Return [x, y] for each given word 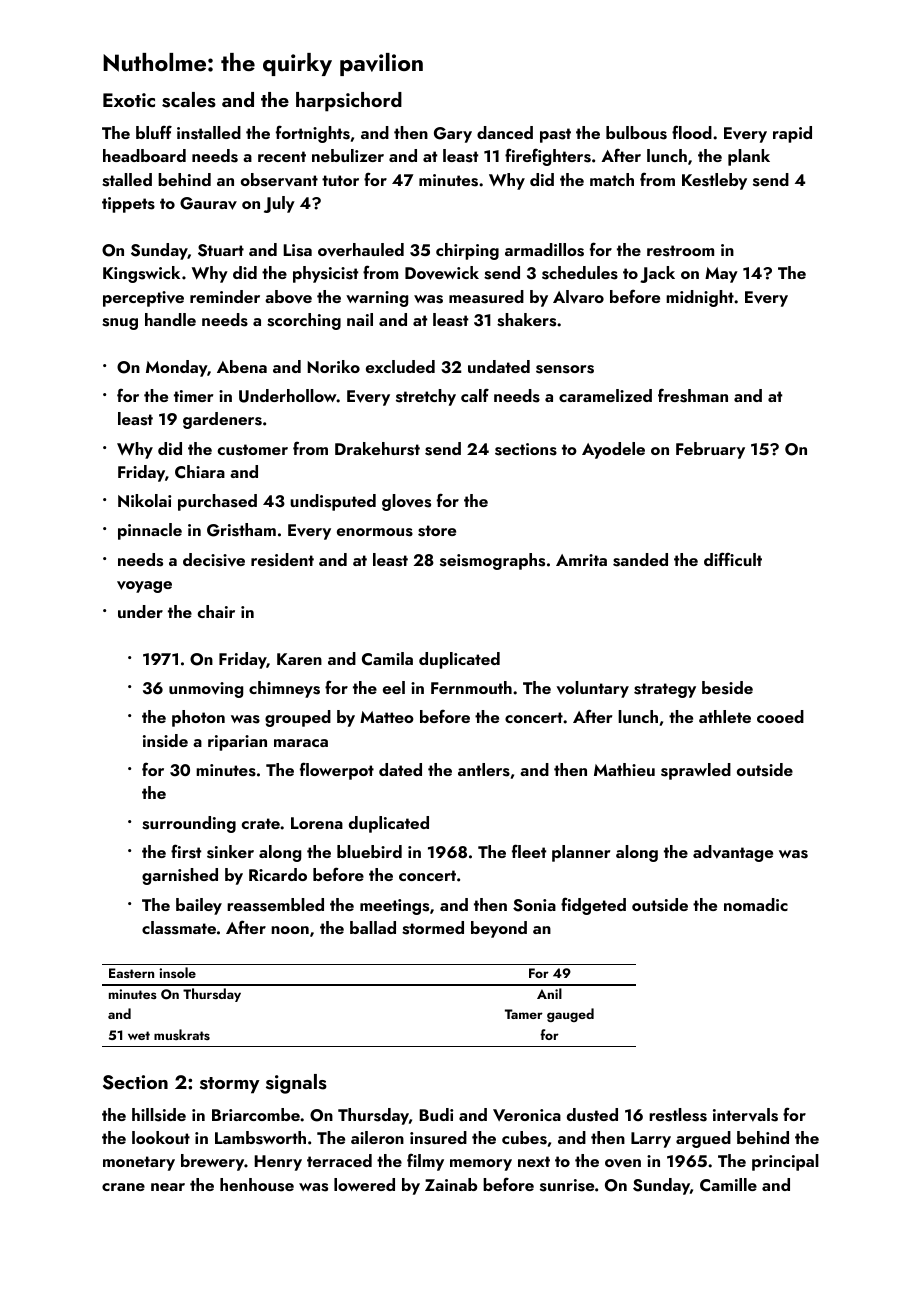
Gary [453, 135]
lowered [364, 1184]
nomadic [756, 904]
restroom [680, 251]
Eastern [131, 973]
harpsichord [349, 102]
